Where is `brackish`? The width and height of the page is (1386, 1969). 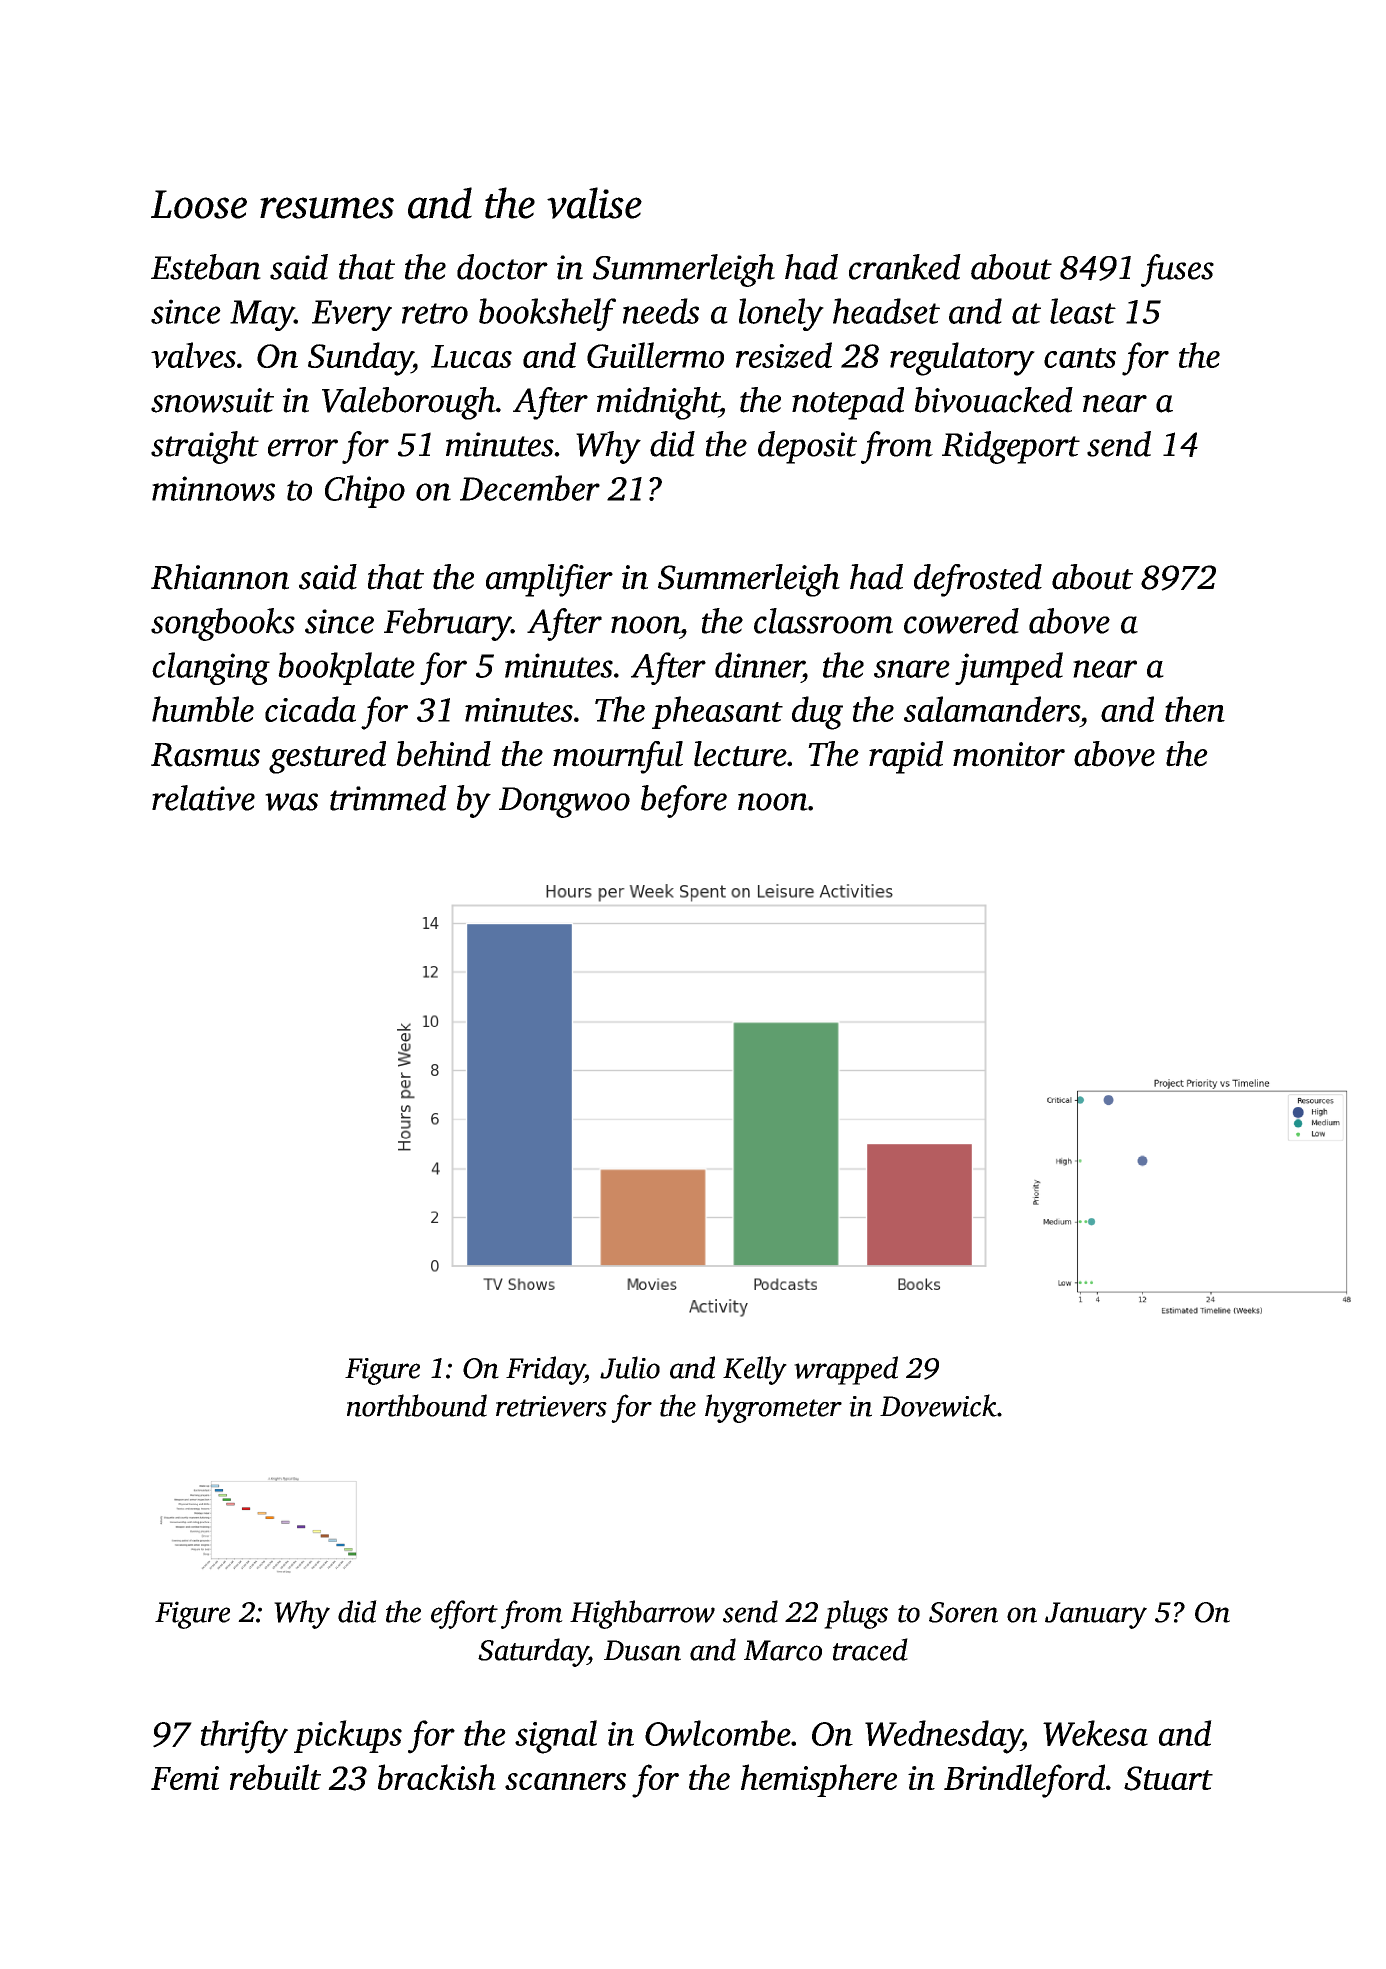 brackish is located at coordinates (437, 1777).
